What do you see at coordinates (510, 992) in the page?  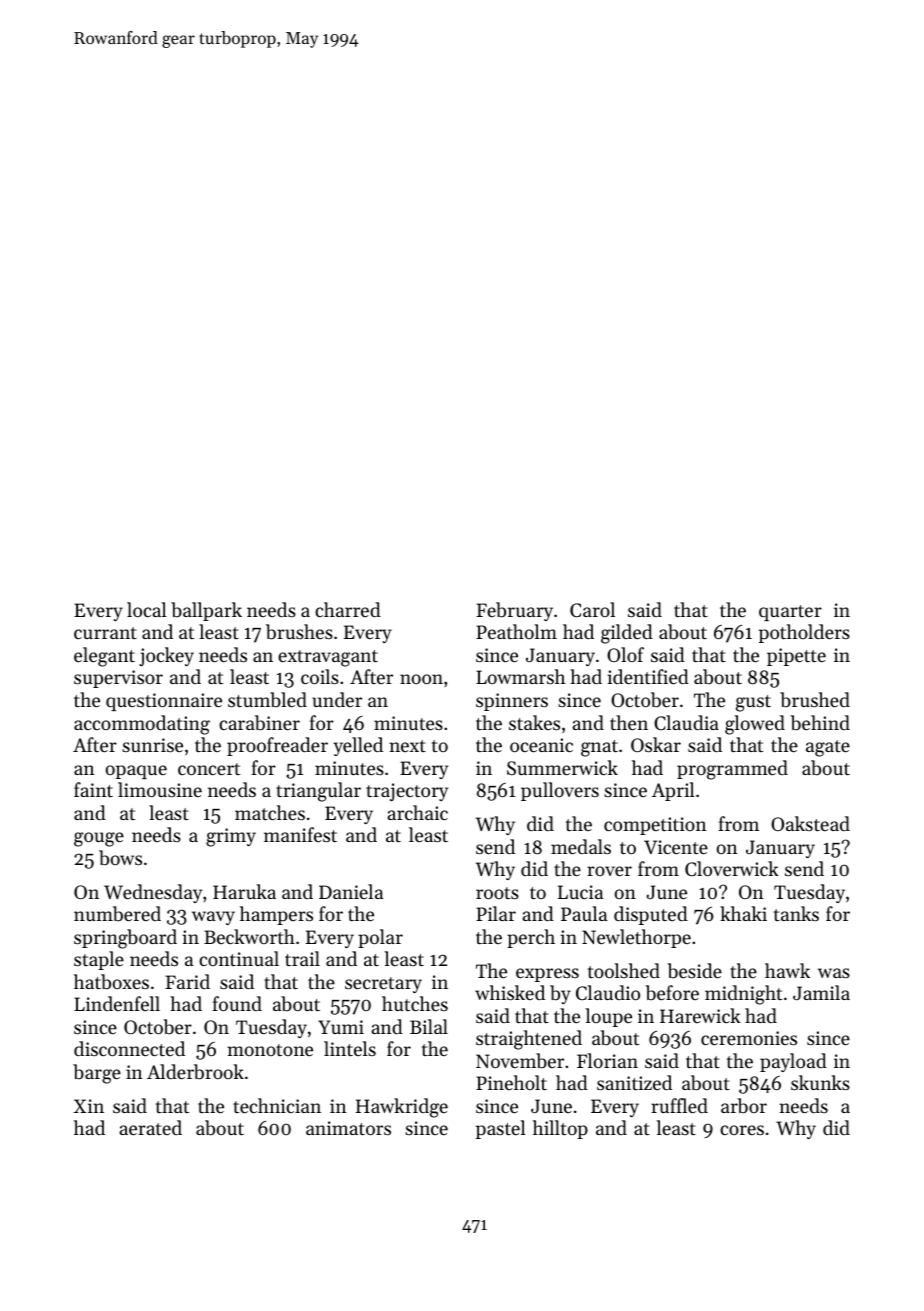 I see `whisked` at bounding box center [510, 992].
